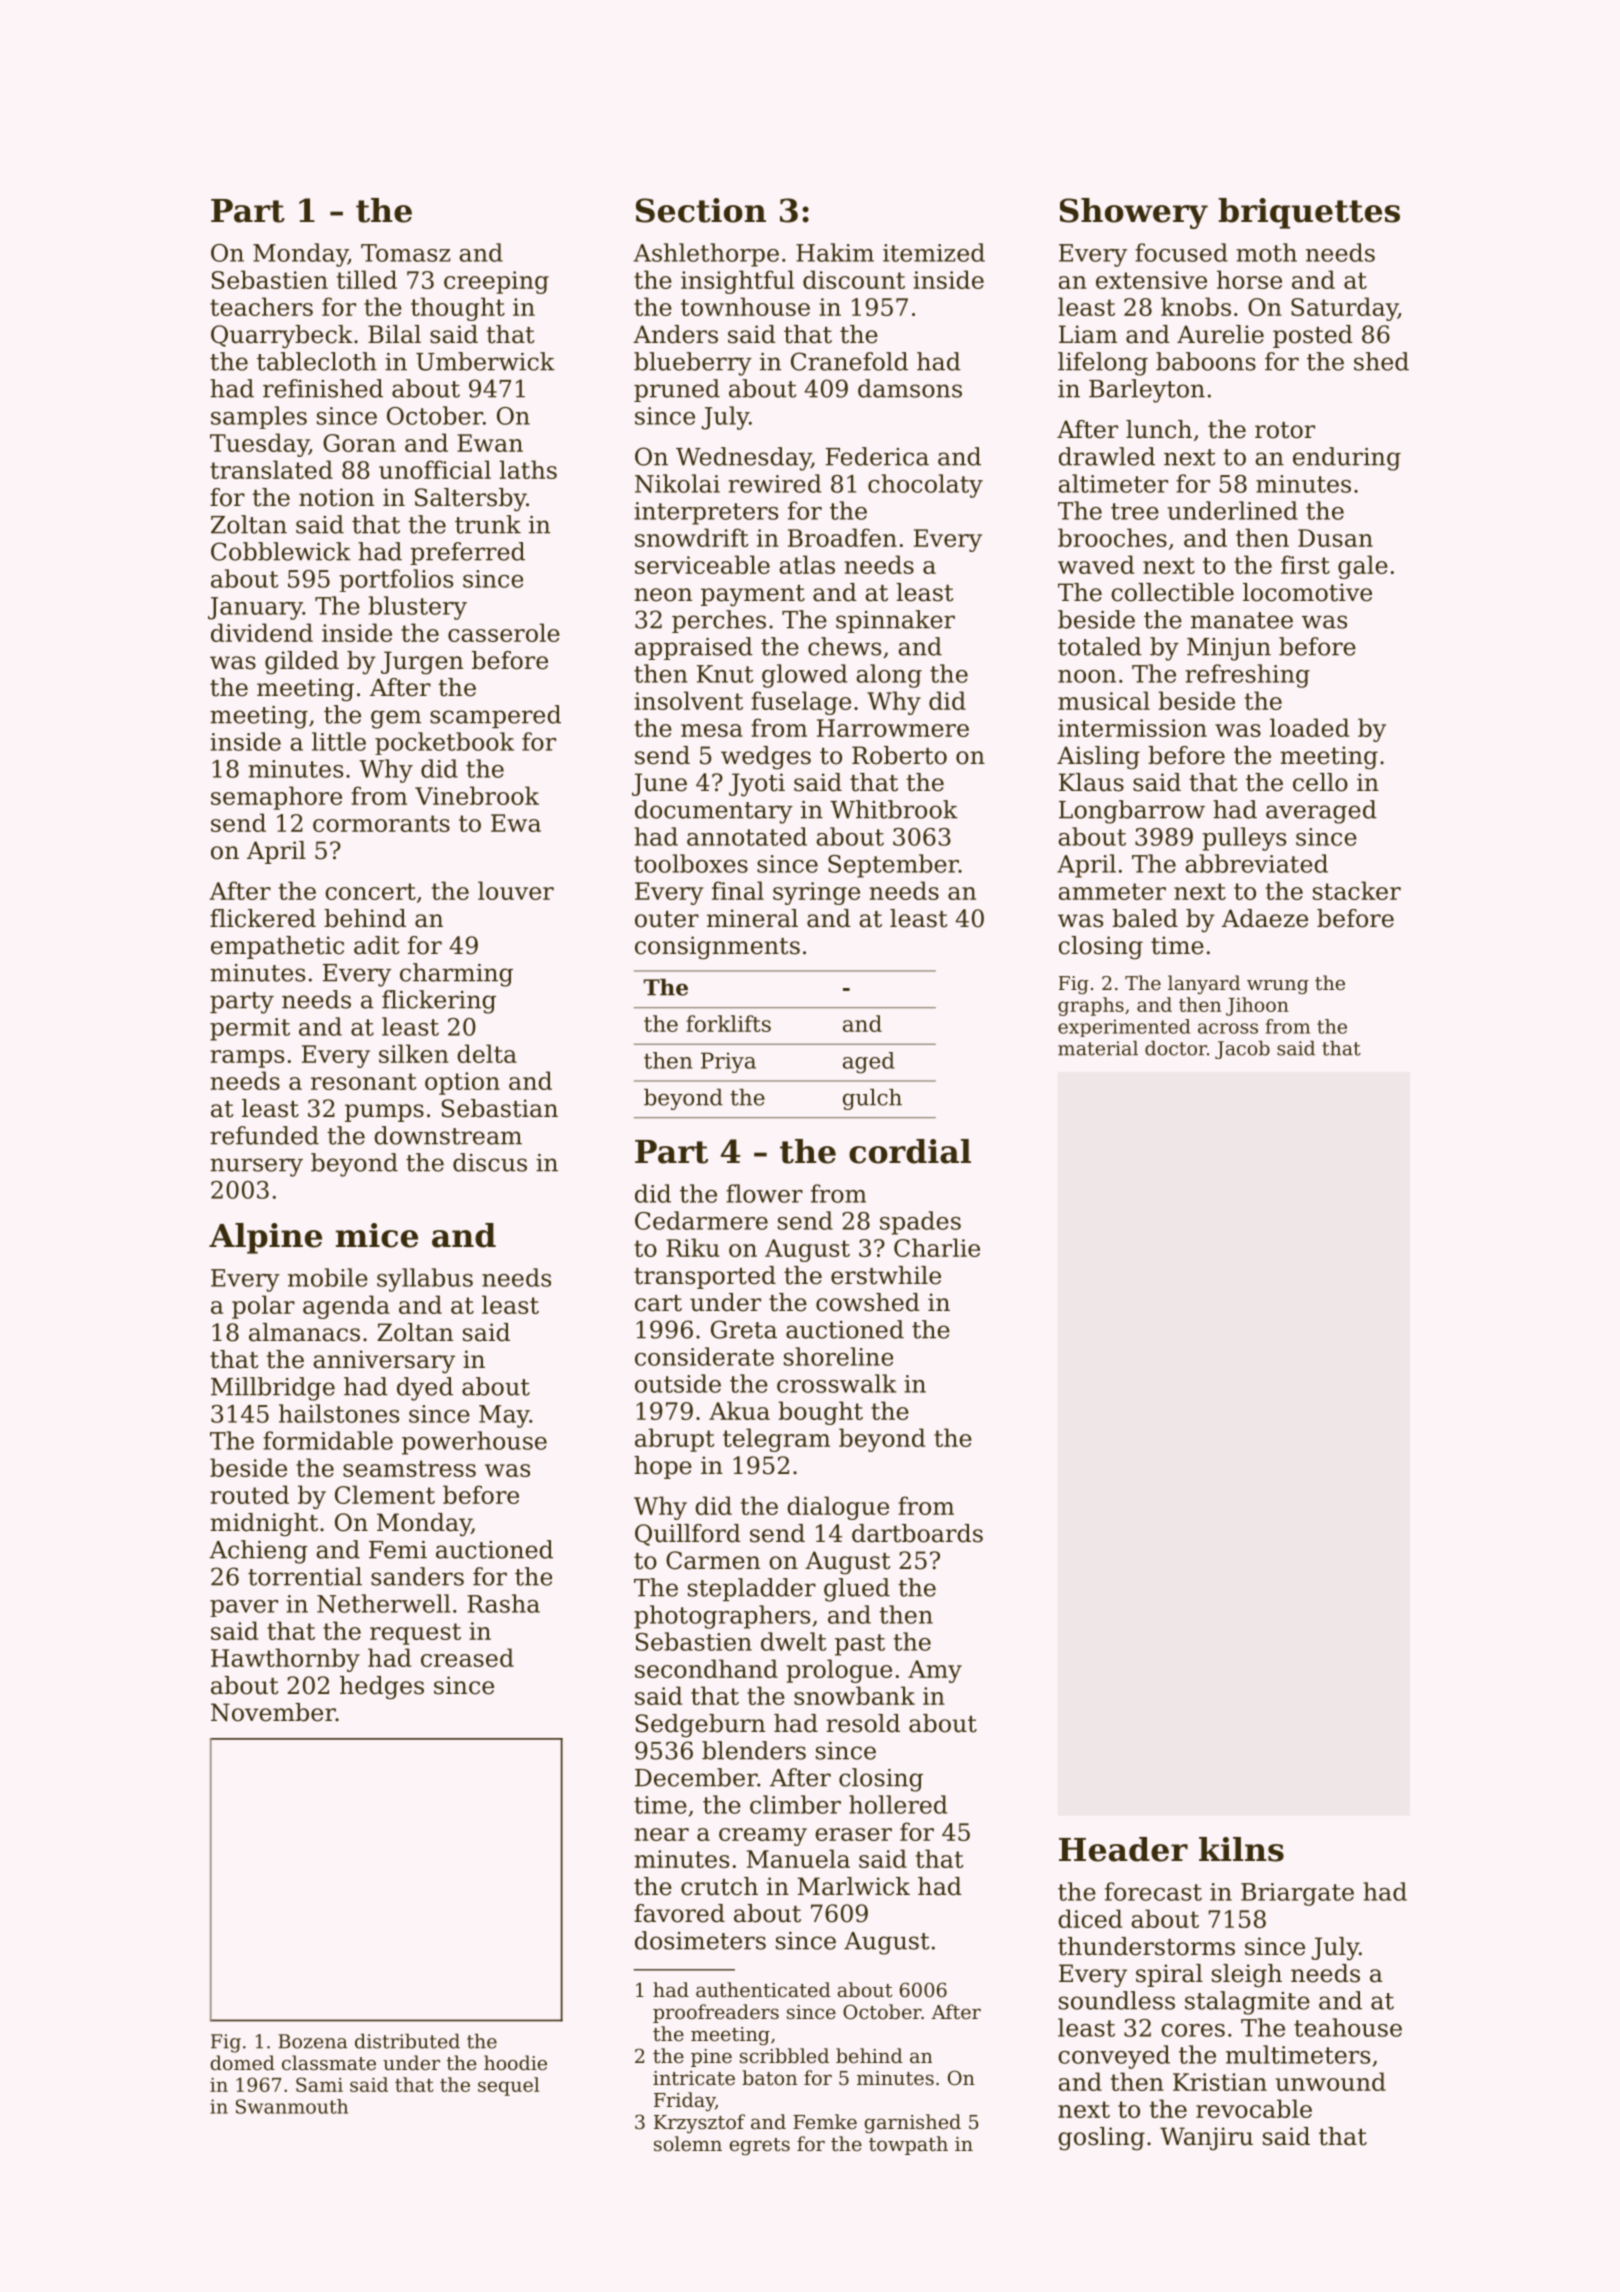 The height and width of the screenshot is (2292, 1620). Describe the element at coordinates (405, 253) in the screenshot. I see `Tomasz` at that location.
